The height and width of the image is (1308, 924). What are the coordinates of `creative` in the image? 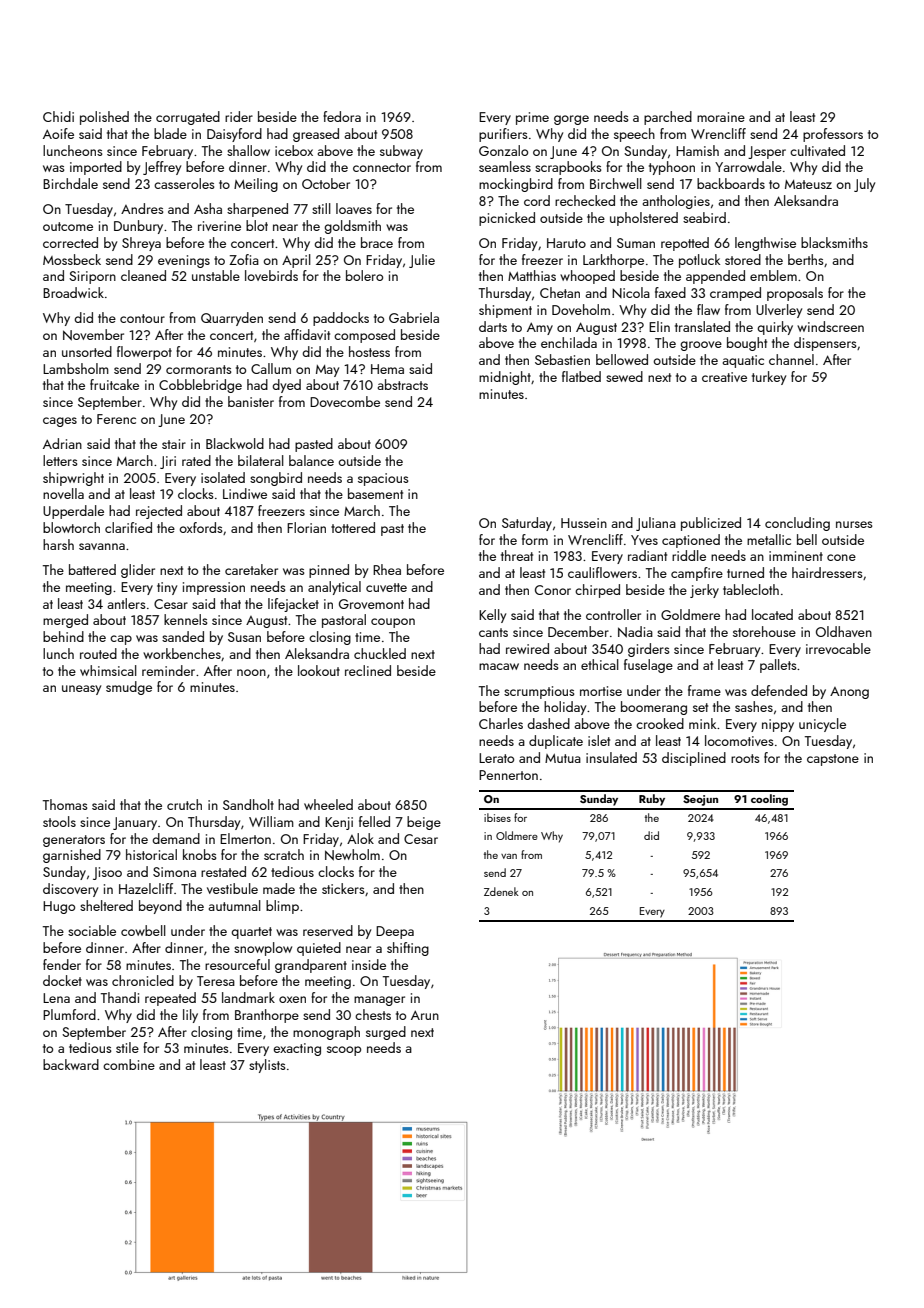 It's located at (724, 377).
